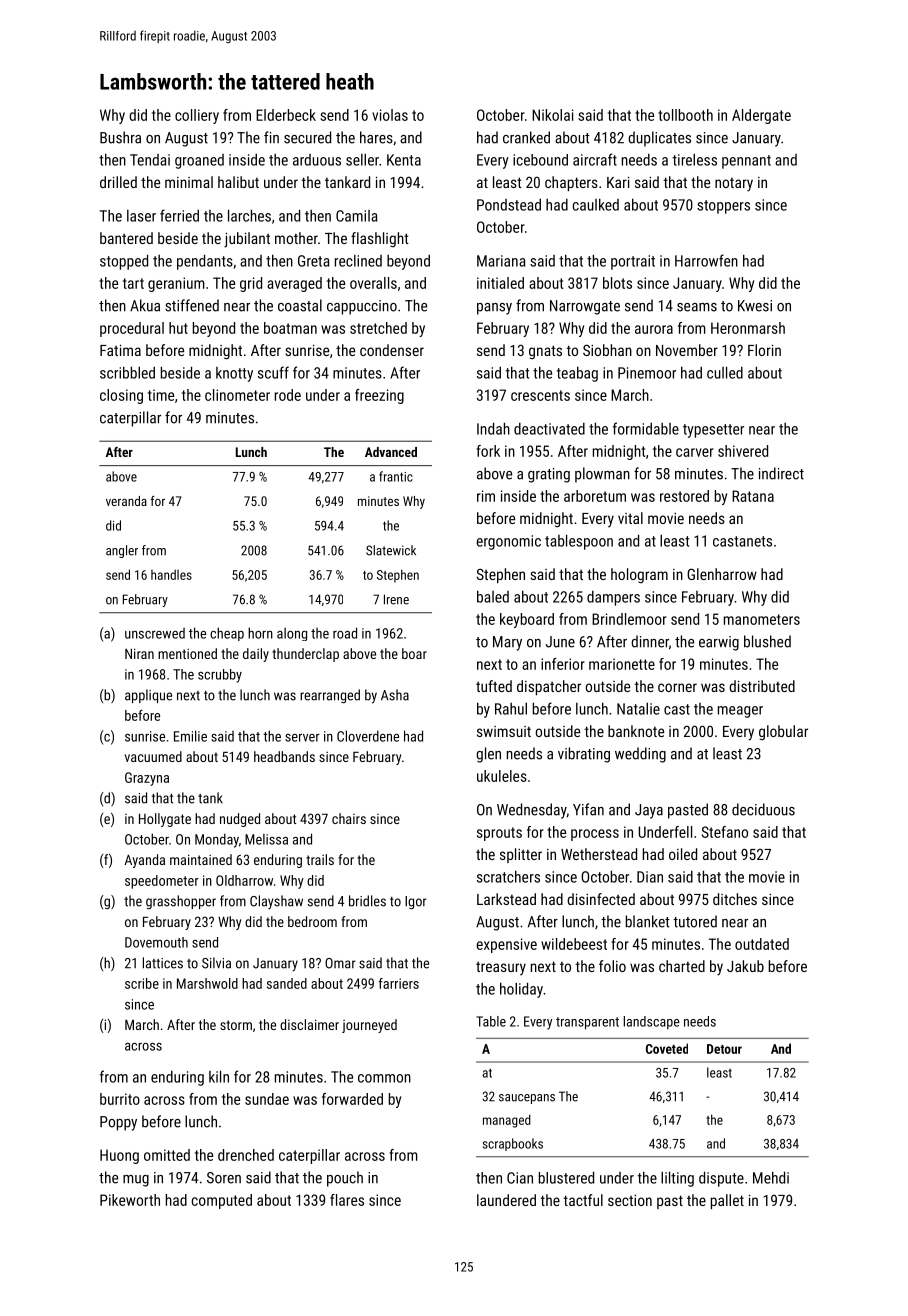 The height and width of the image is (1316, 908). What do you see at coordinates (161, 395) in the image?
I see `time` at bounding box center [161, 395].
